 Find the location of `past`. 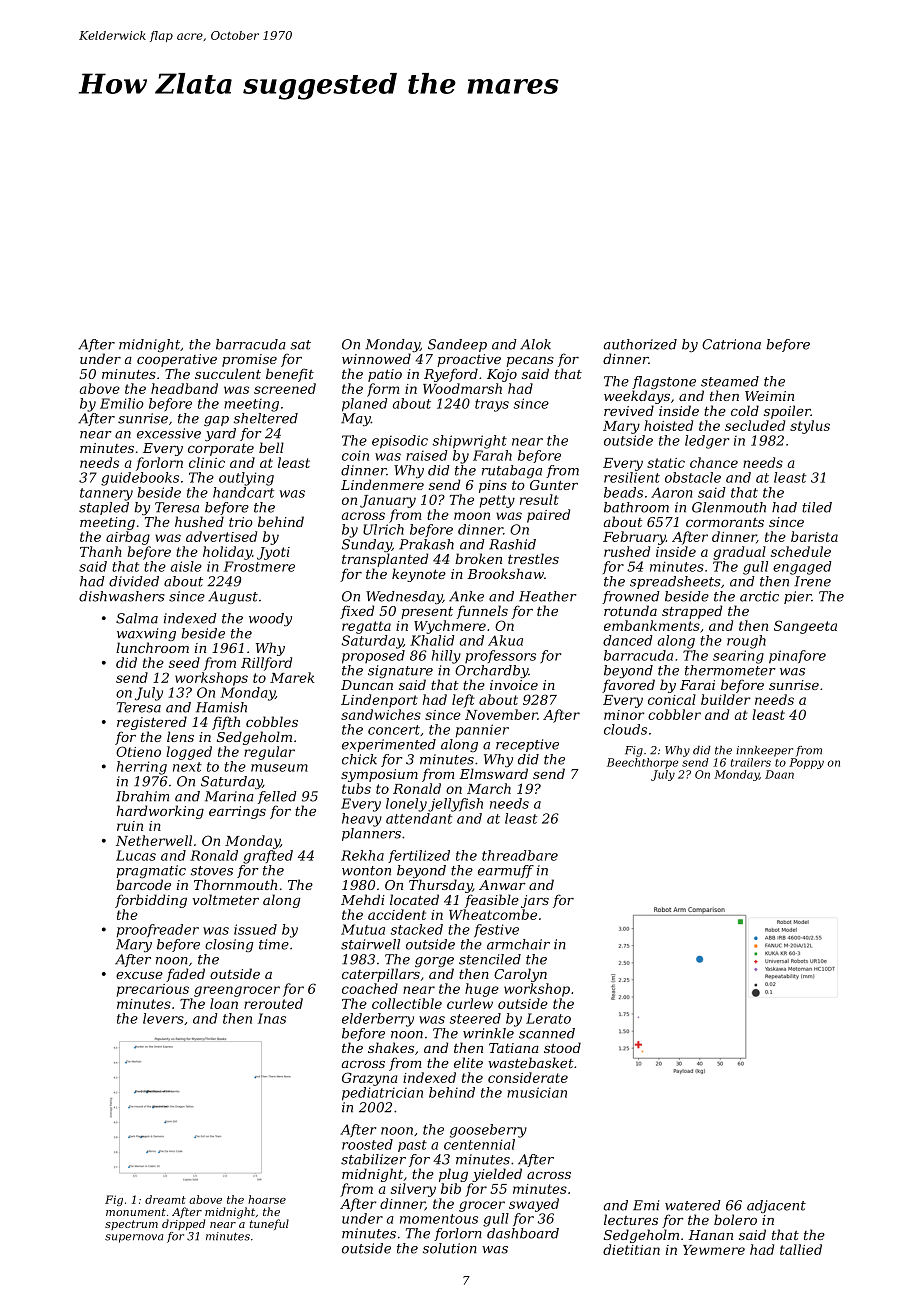

past is located at coordinates (412, 1146).
